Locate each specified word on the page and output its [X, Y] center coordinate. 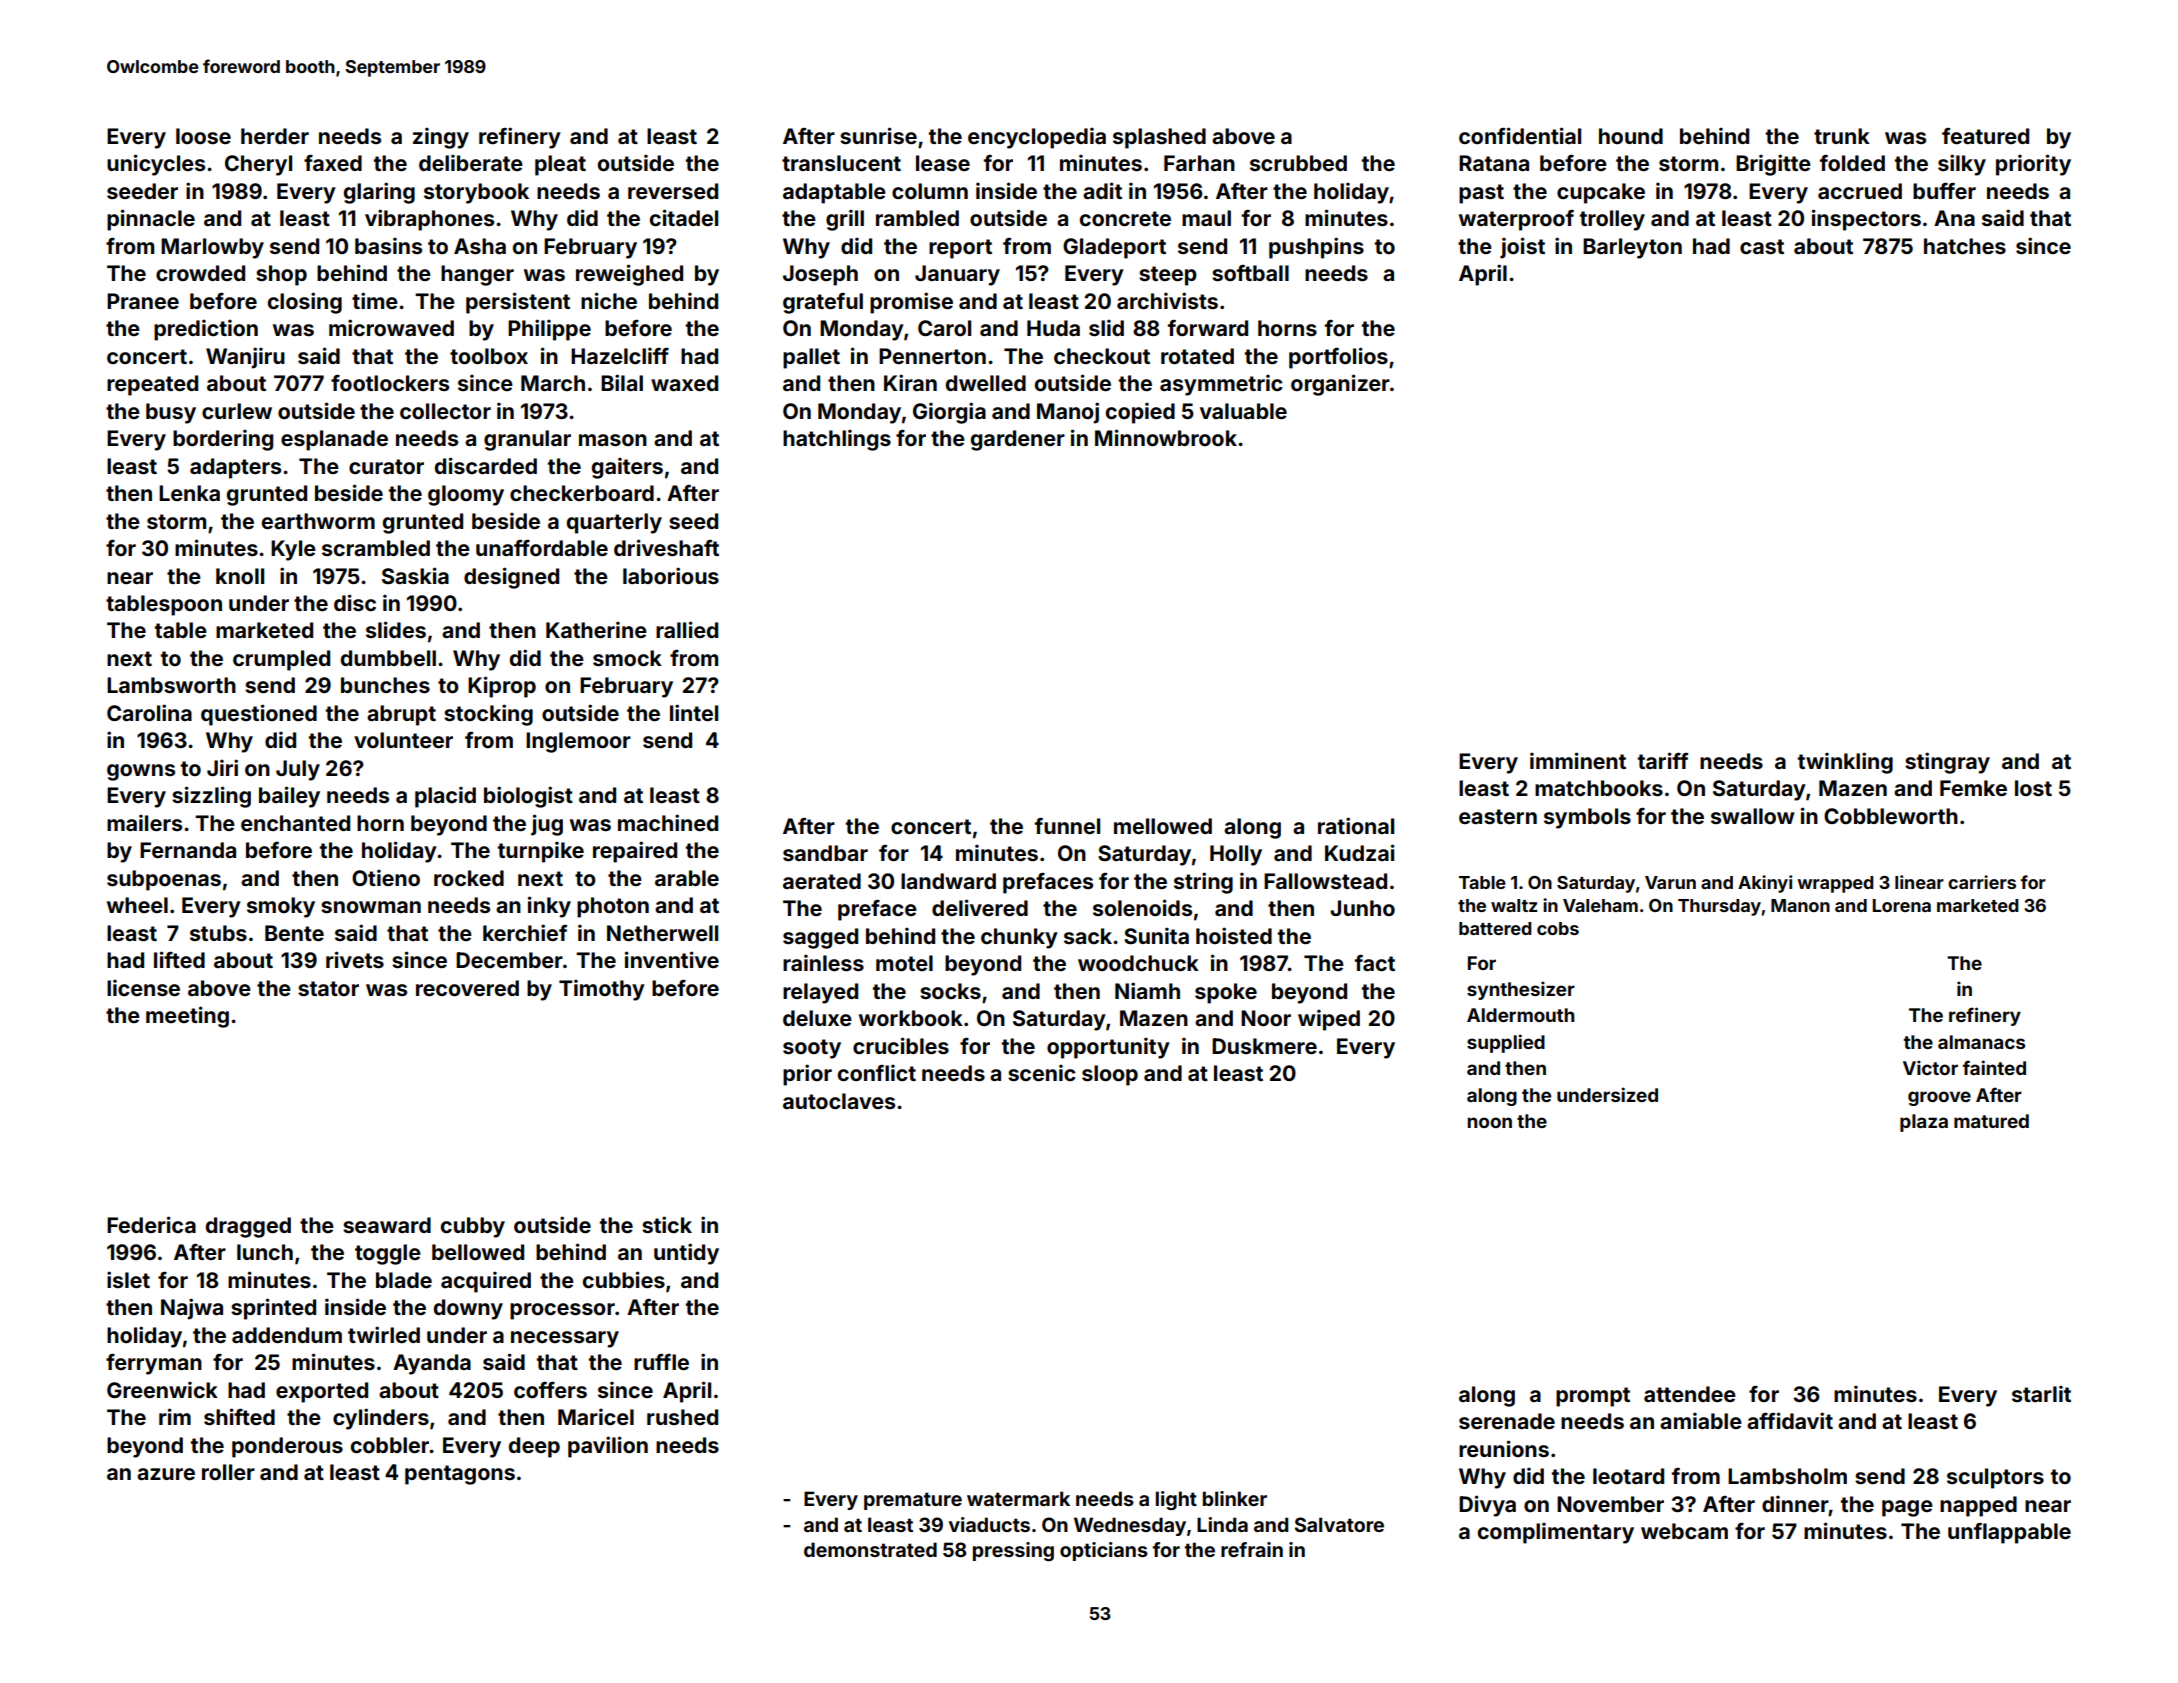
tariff [1663, 760]
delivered [980, 907]
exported [322, 1392]
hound [1631, 136]
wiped [1329, 1020]
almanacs [1981, 1042]
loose [203, 136]
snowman [371, 907]
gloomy [466, 495]
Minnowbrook [1166, 437]
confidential [1520, 135]
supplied [1506, 1043]
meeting [187, 1017]
